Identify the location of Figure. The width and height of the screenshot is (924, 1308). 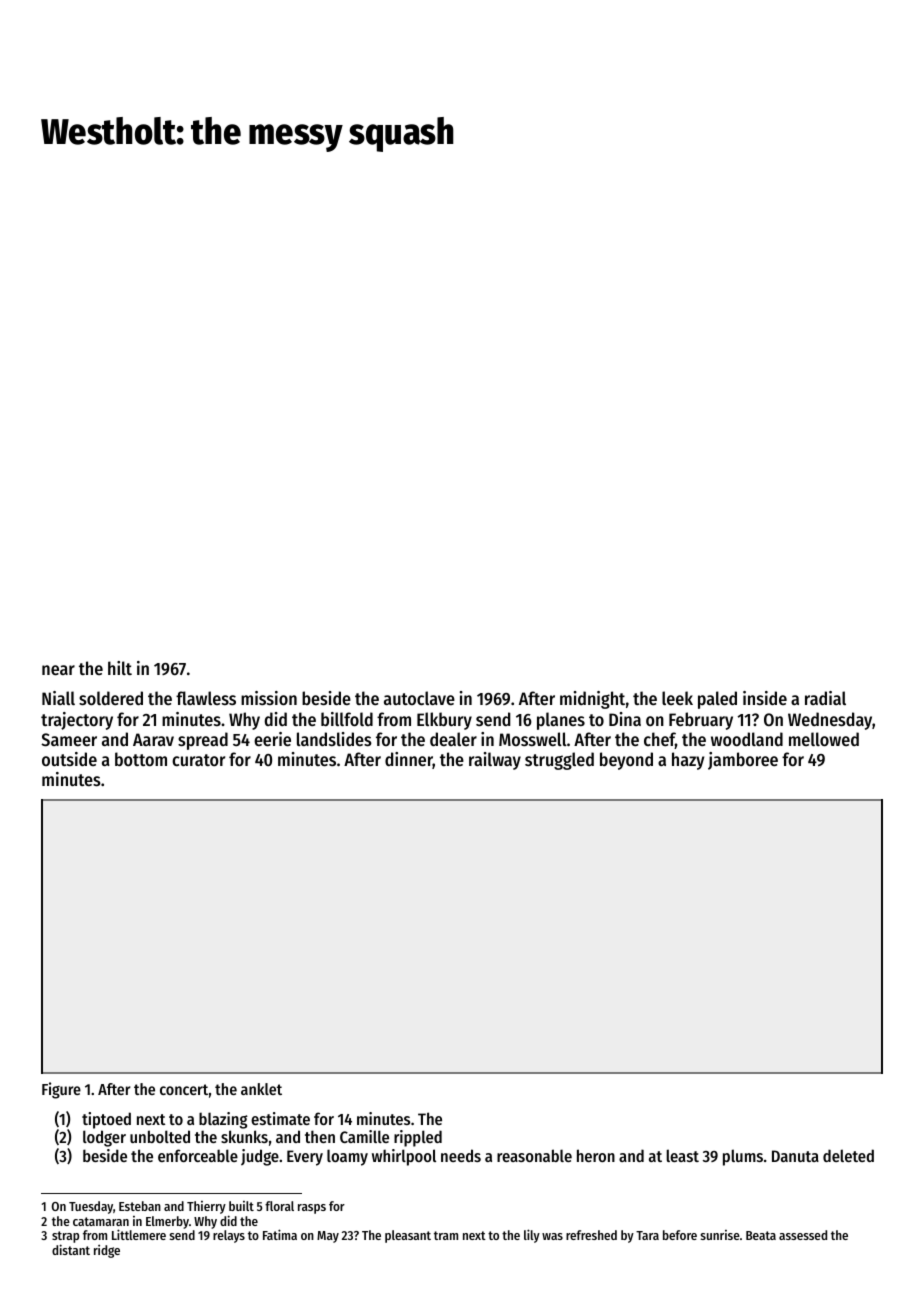
(61, 1090).
